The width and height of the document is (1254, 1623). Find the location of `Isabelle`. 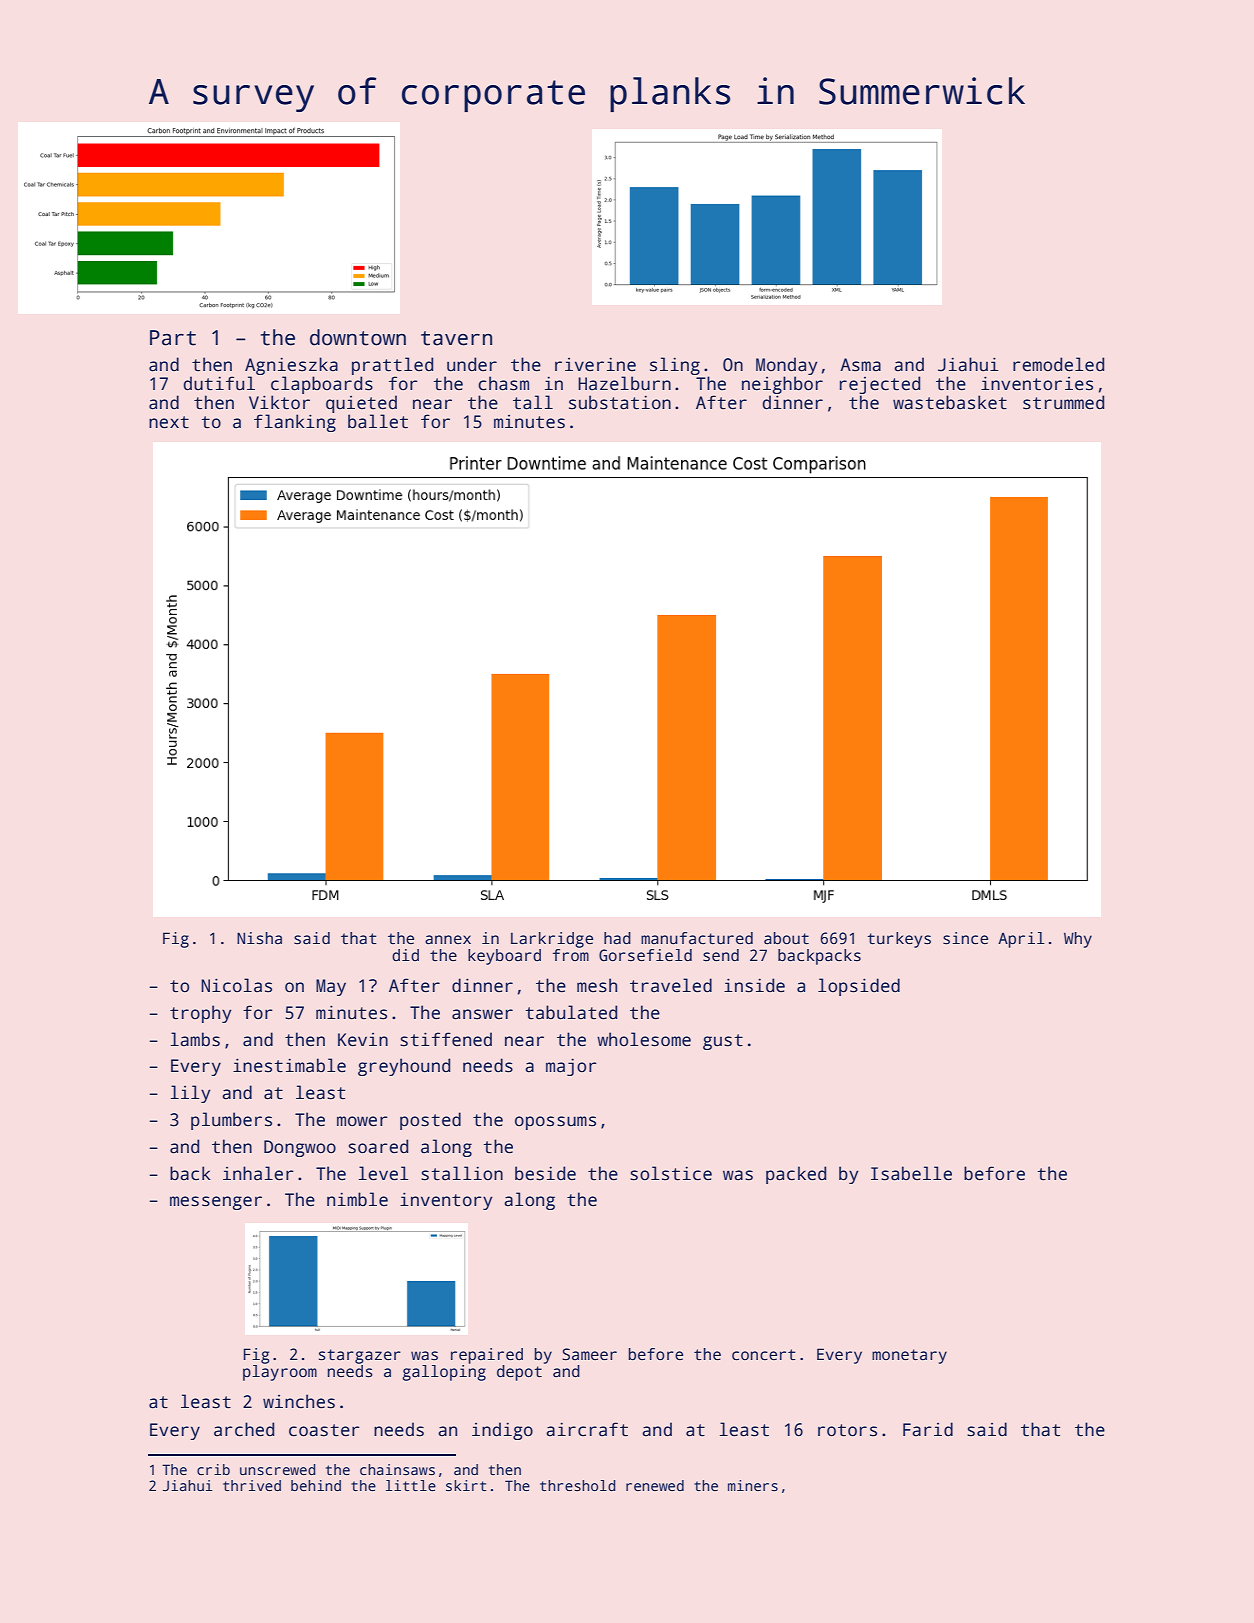

Isabelle is located at coordinates (911, 1173).
